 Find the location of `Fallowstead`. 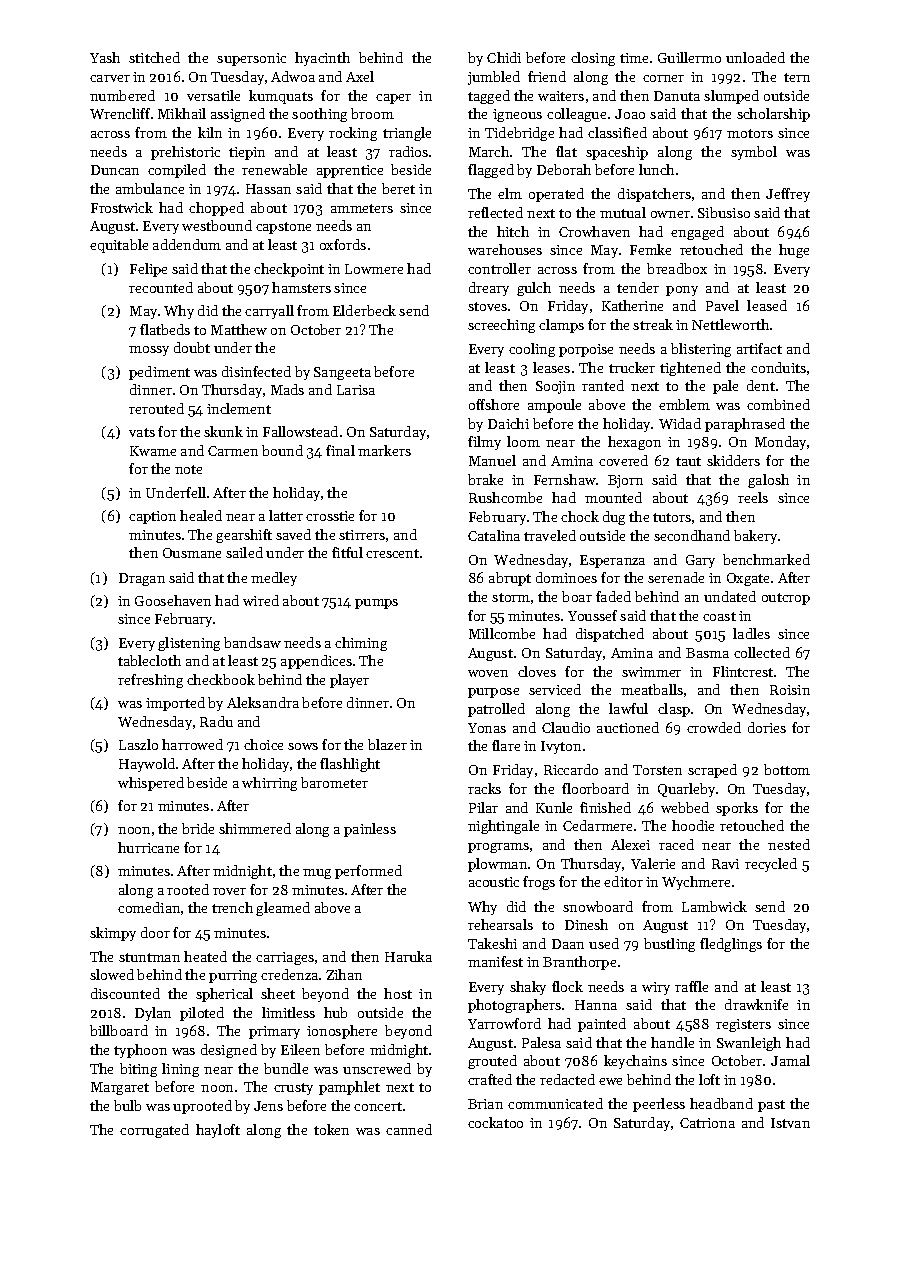

Fallowstead is located at coordinates (300, 431).
